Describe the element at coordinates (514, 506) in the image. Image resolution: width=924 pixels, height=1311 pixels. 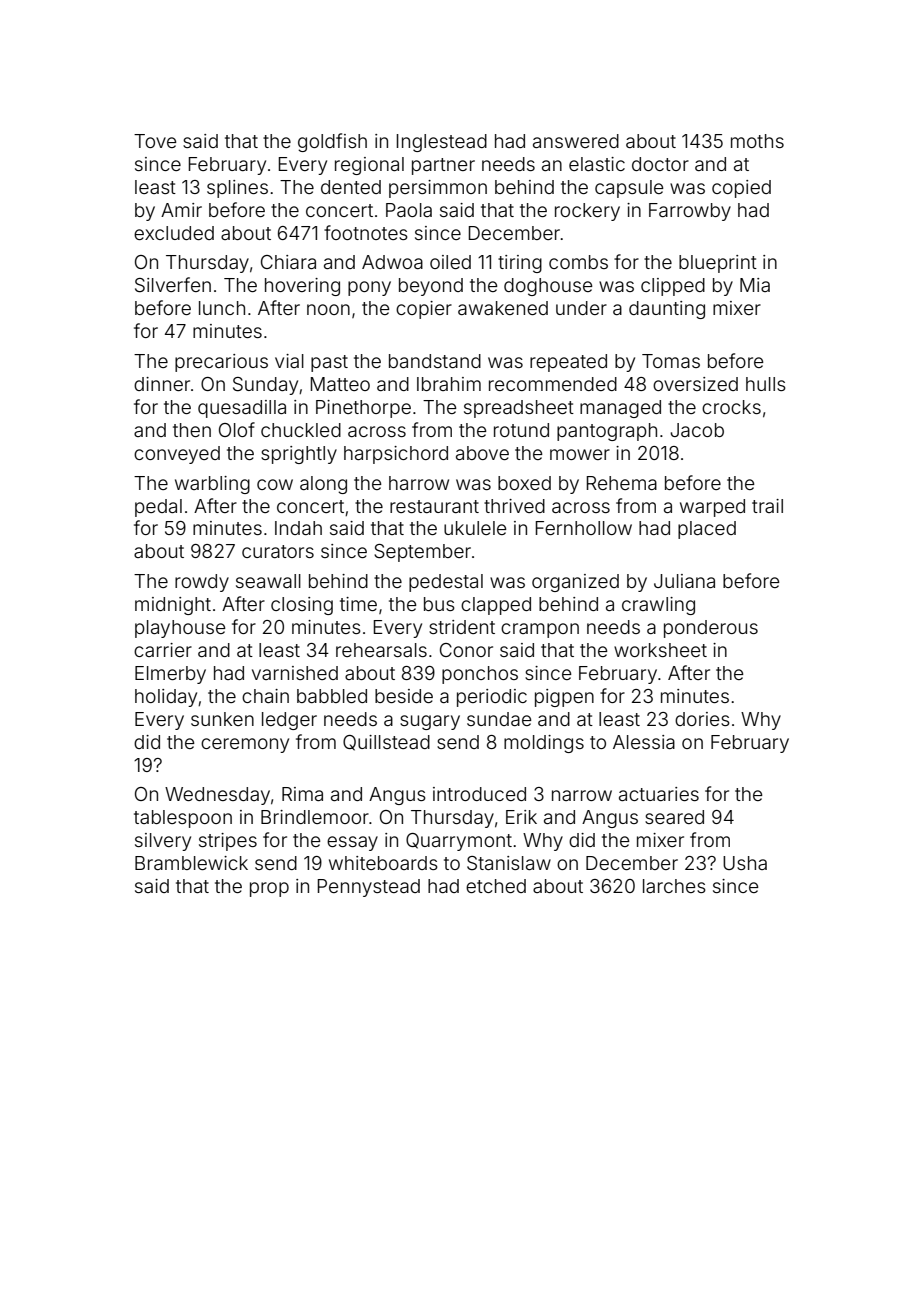
I see `thrived` at that location.
